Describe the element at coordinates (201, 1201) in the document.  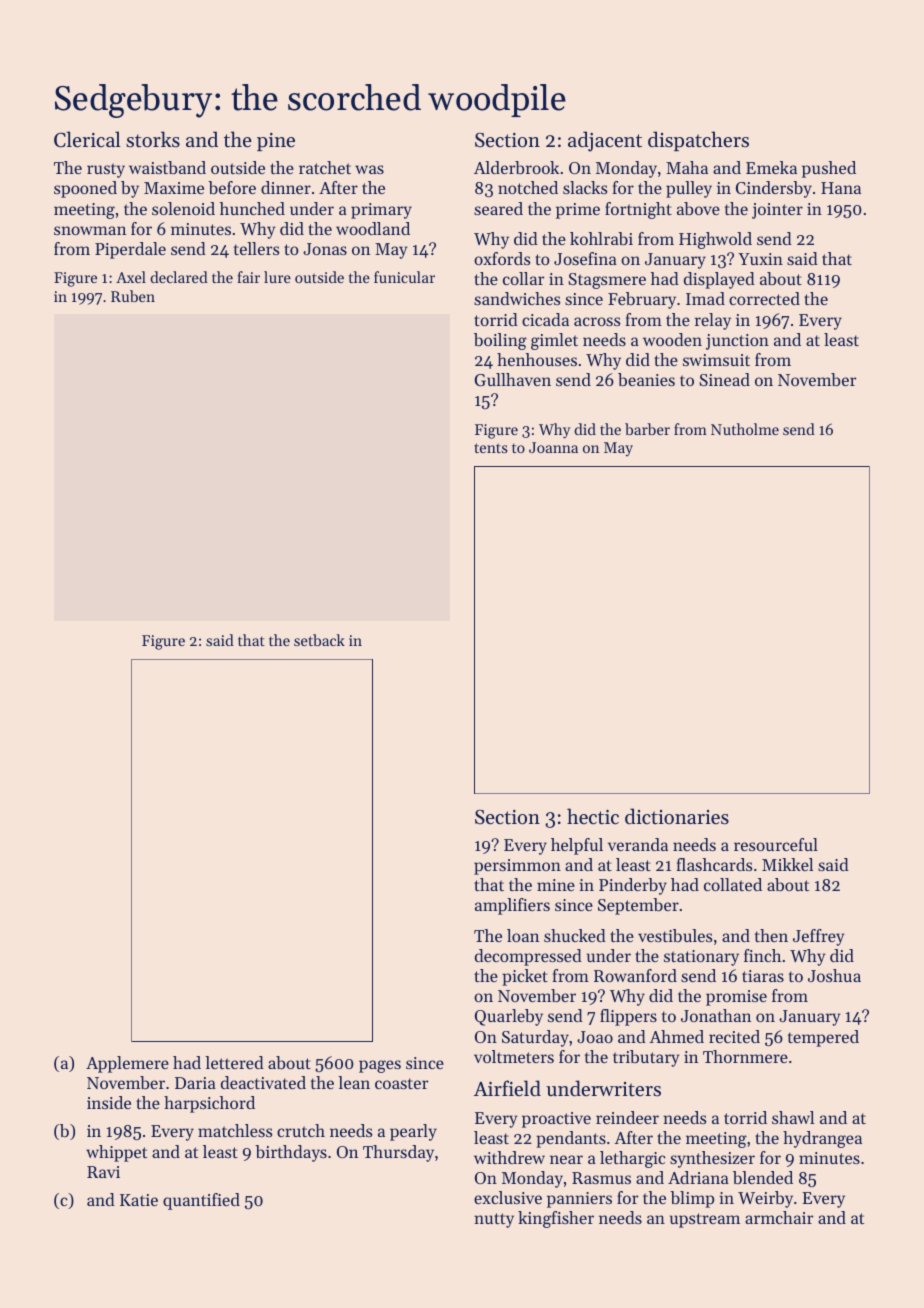
I see `quantified` at that location.
